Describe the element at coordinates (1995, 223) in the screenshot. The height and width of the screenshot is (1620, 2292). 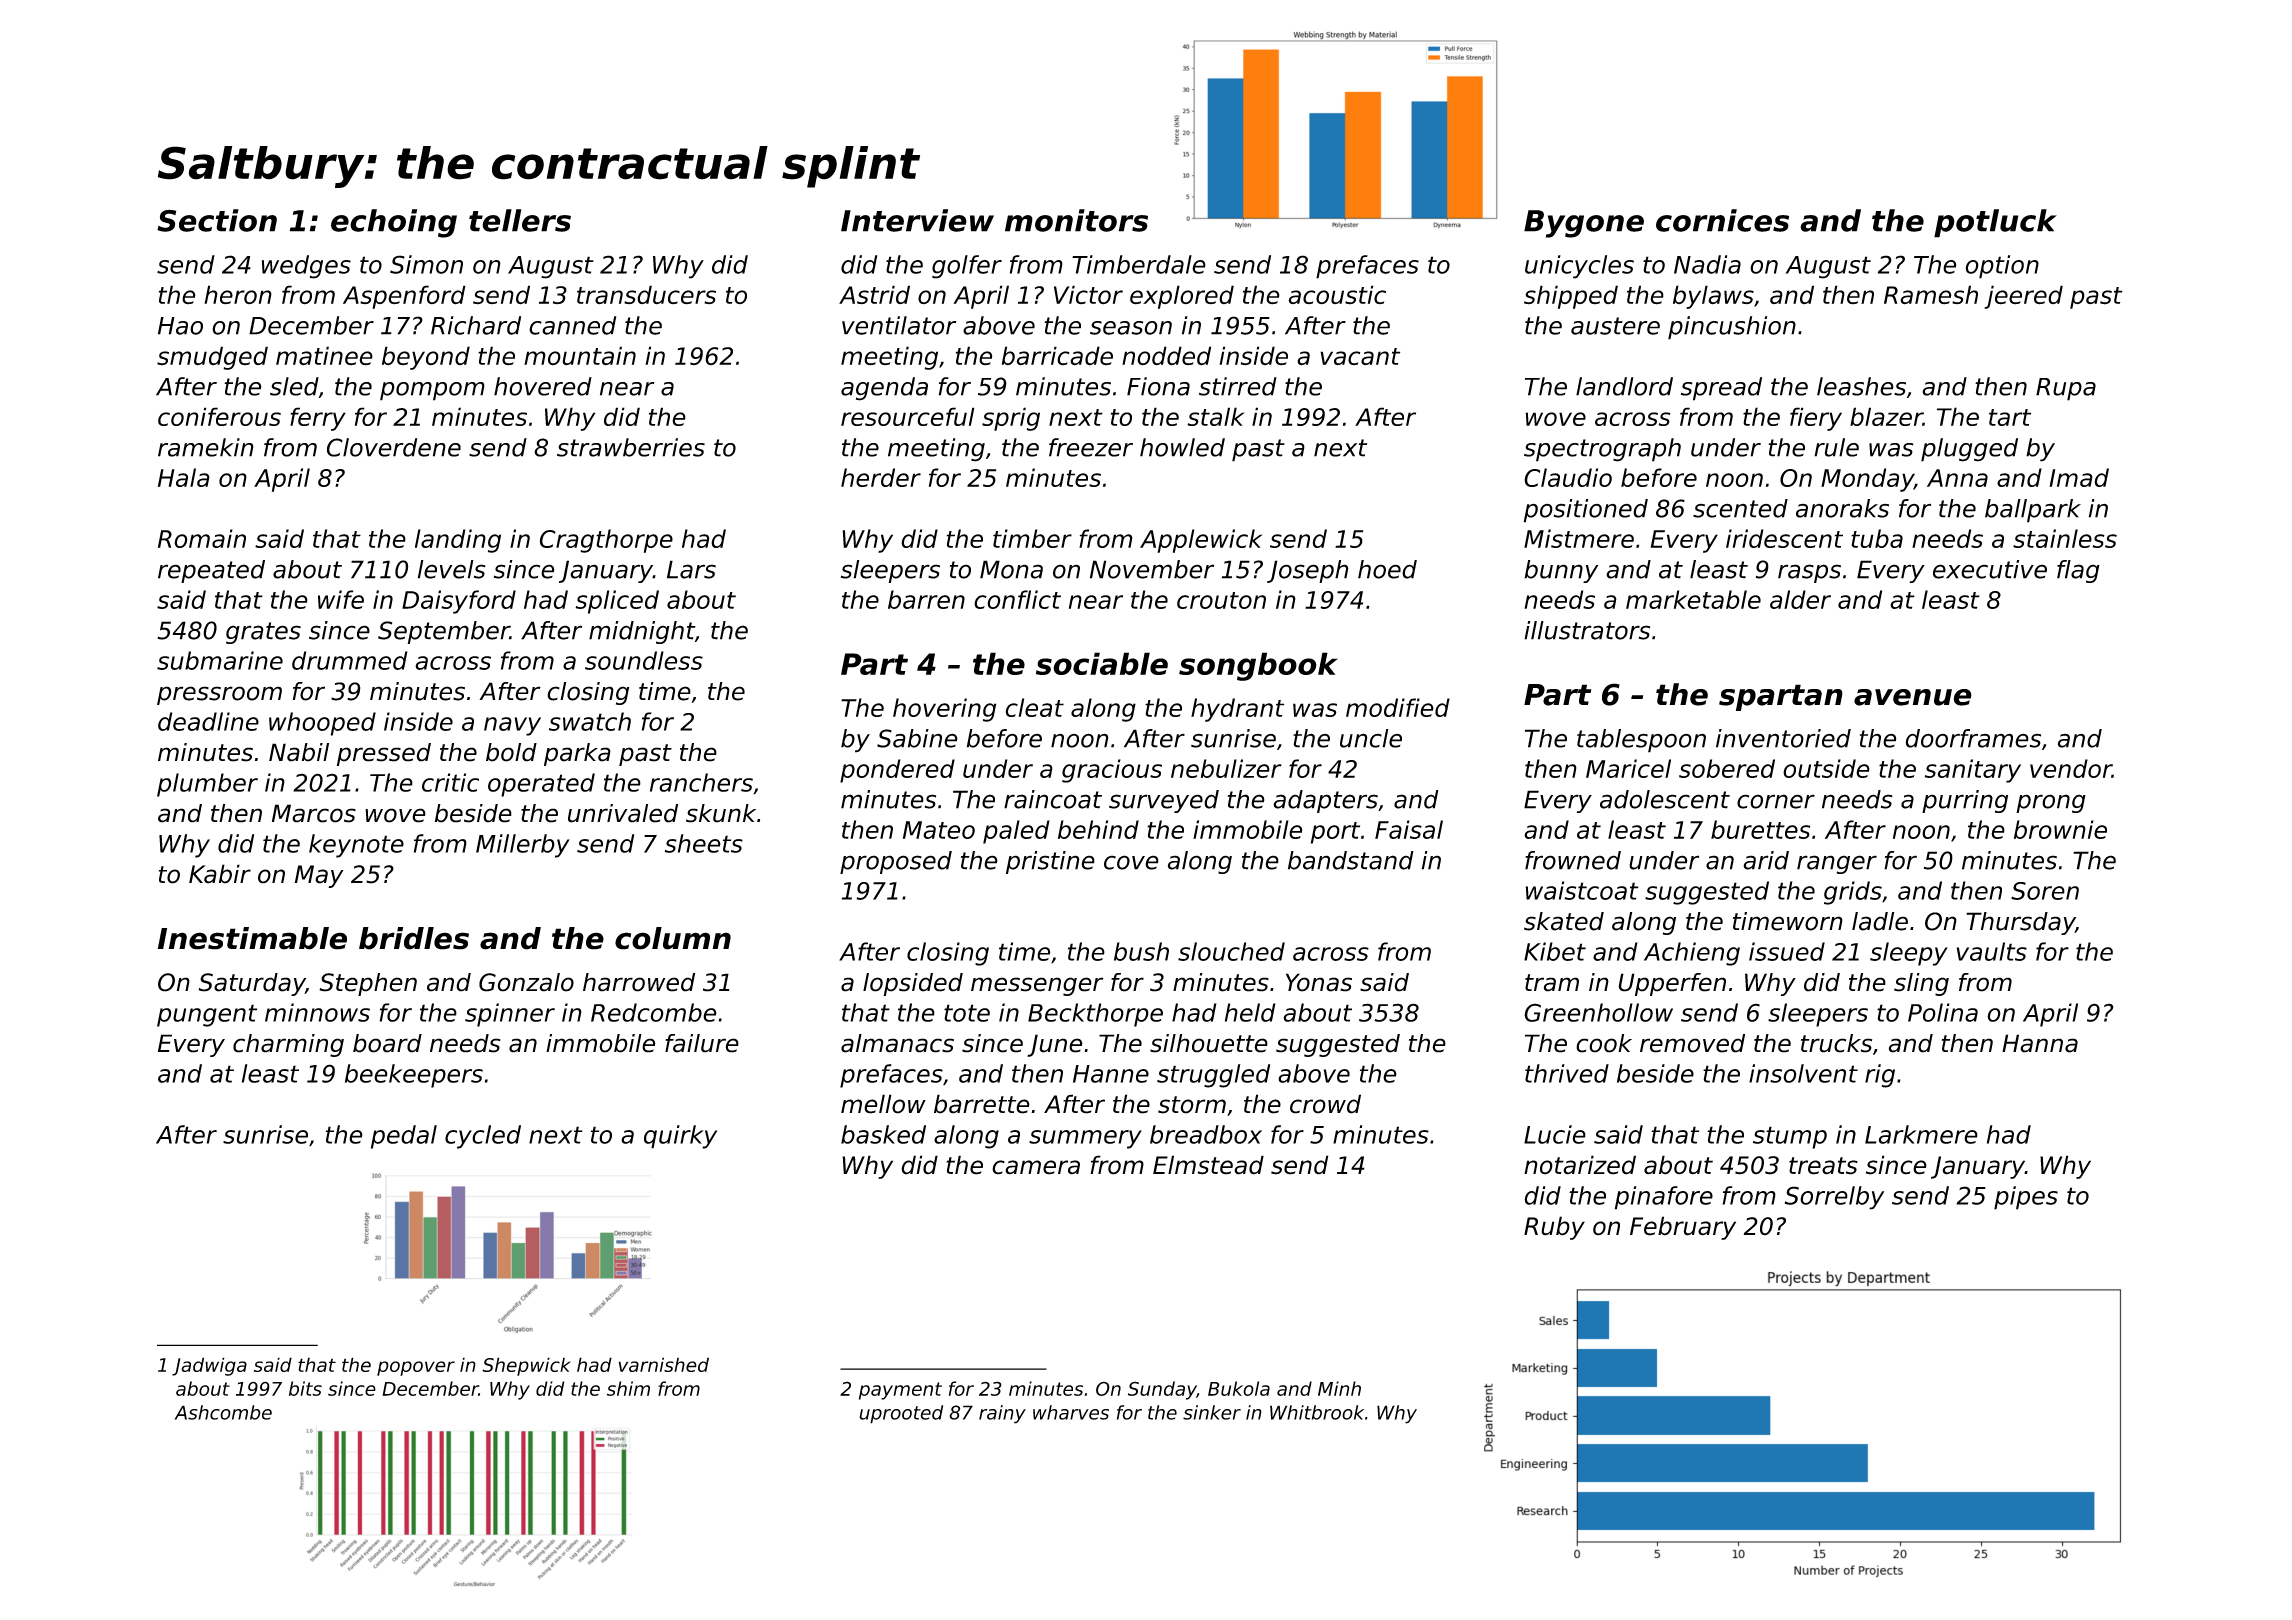
I see `potluck` at that location.
